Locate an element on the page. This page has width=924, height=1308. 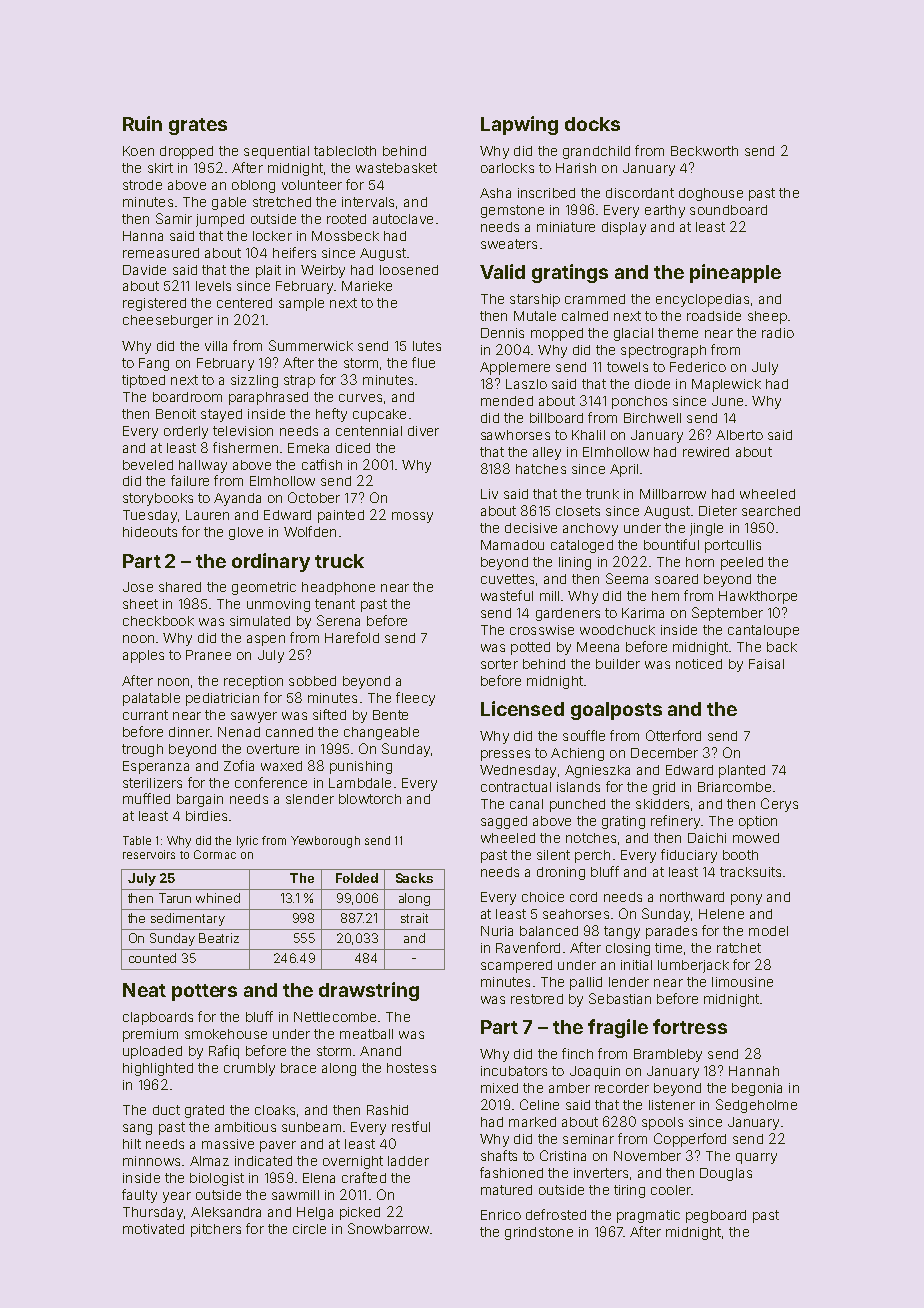
Nuria is located at coordinates (497, 931).
